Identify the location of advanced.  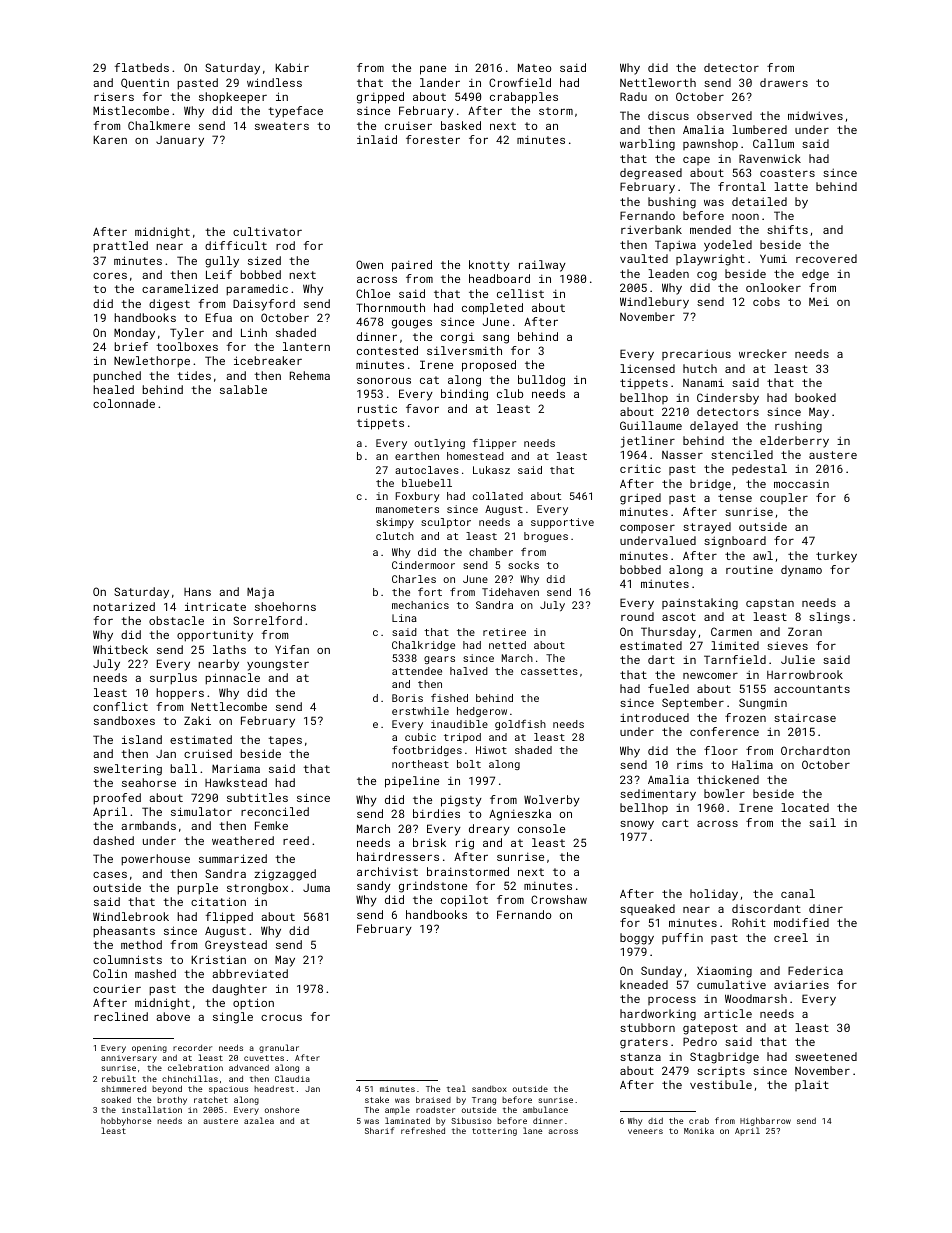
(249, 1067).
